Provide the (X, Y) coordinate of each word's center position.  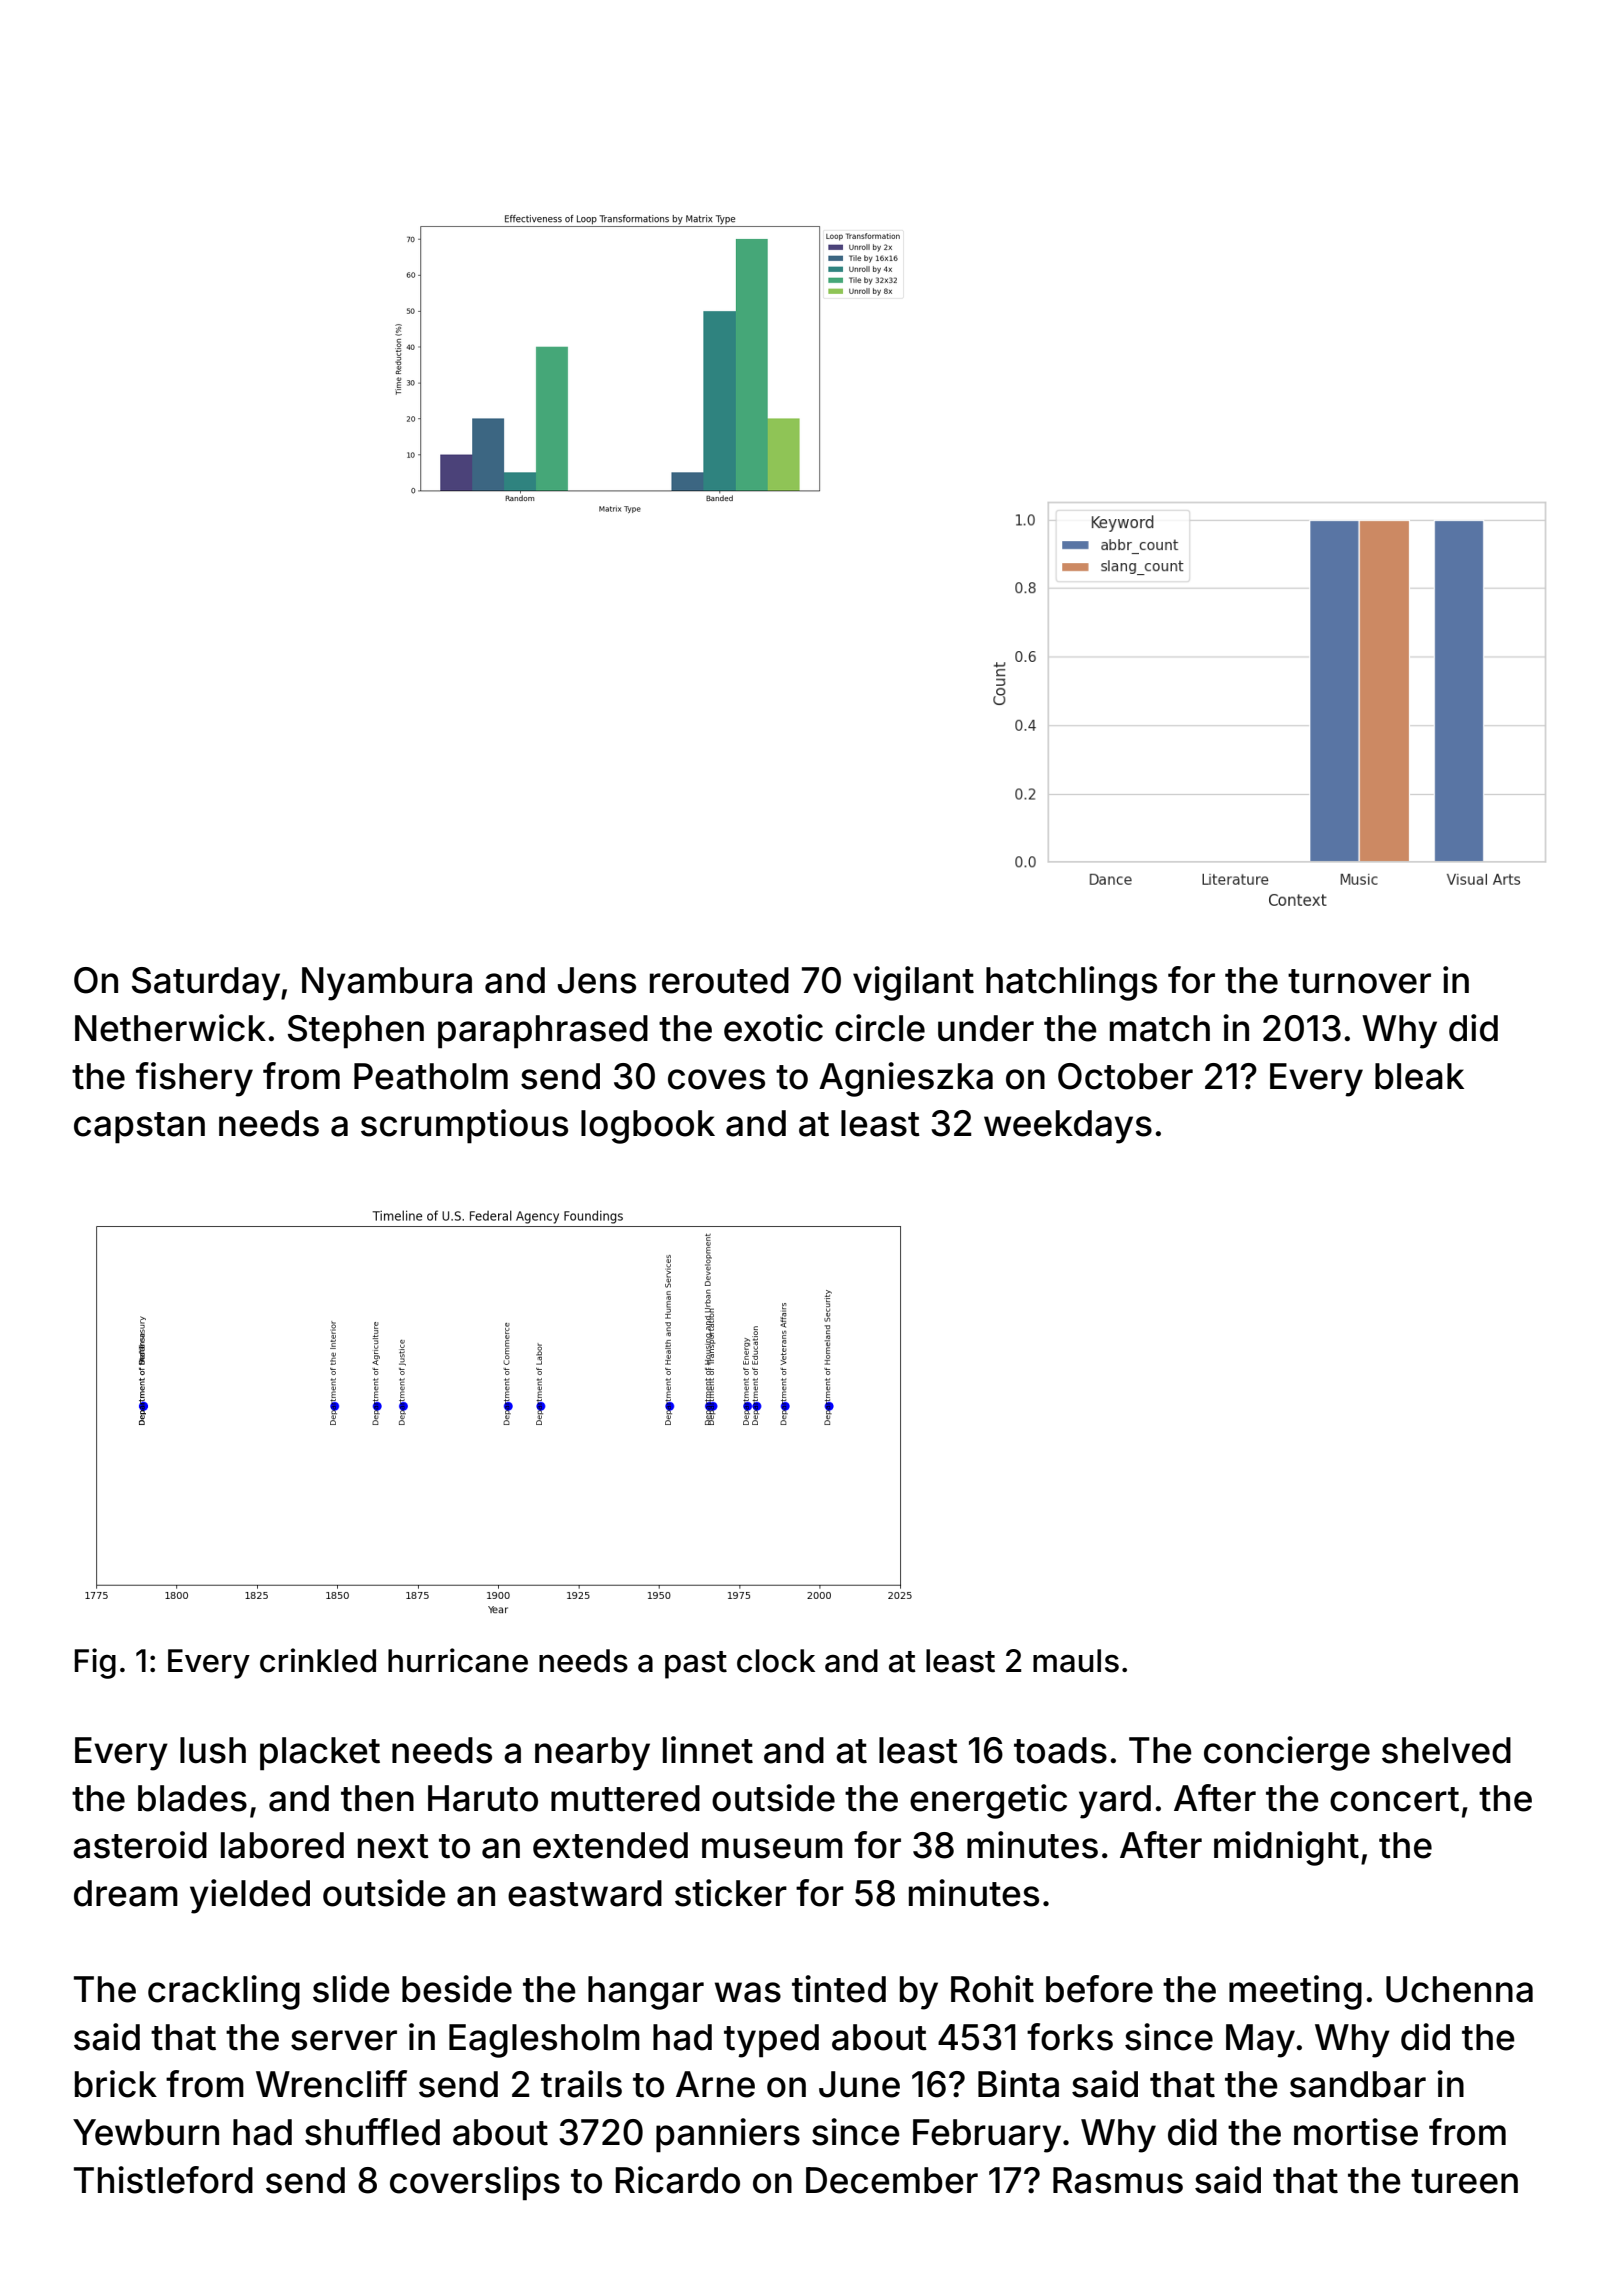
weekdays (1068, 1127)
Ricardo (677, 2180)
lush (213, 1750)
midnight (1286, 1848)
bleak (1419, 1076)
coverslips (475, 2183)
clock (776, 1661)
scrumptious (464, 1126)
